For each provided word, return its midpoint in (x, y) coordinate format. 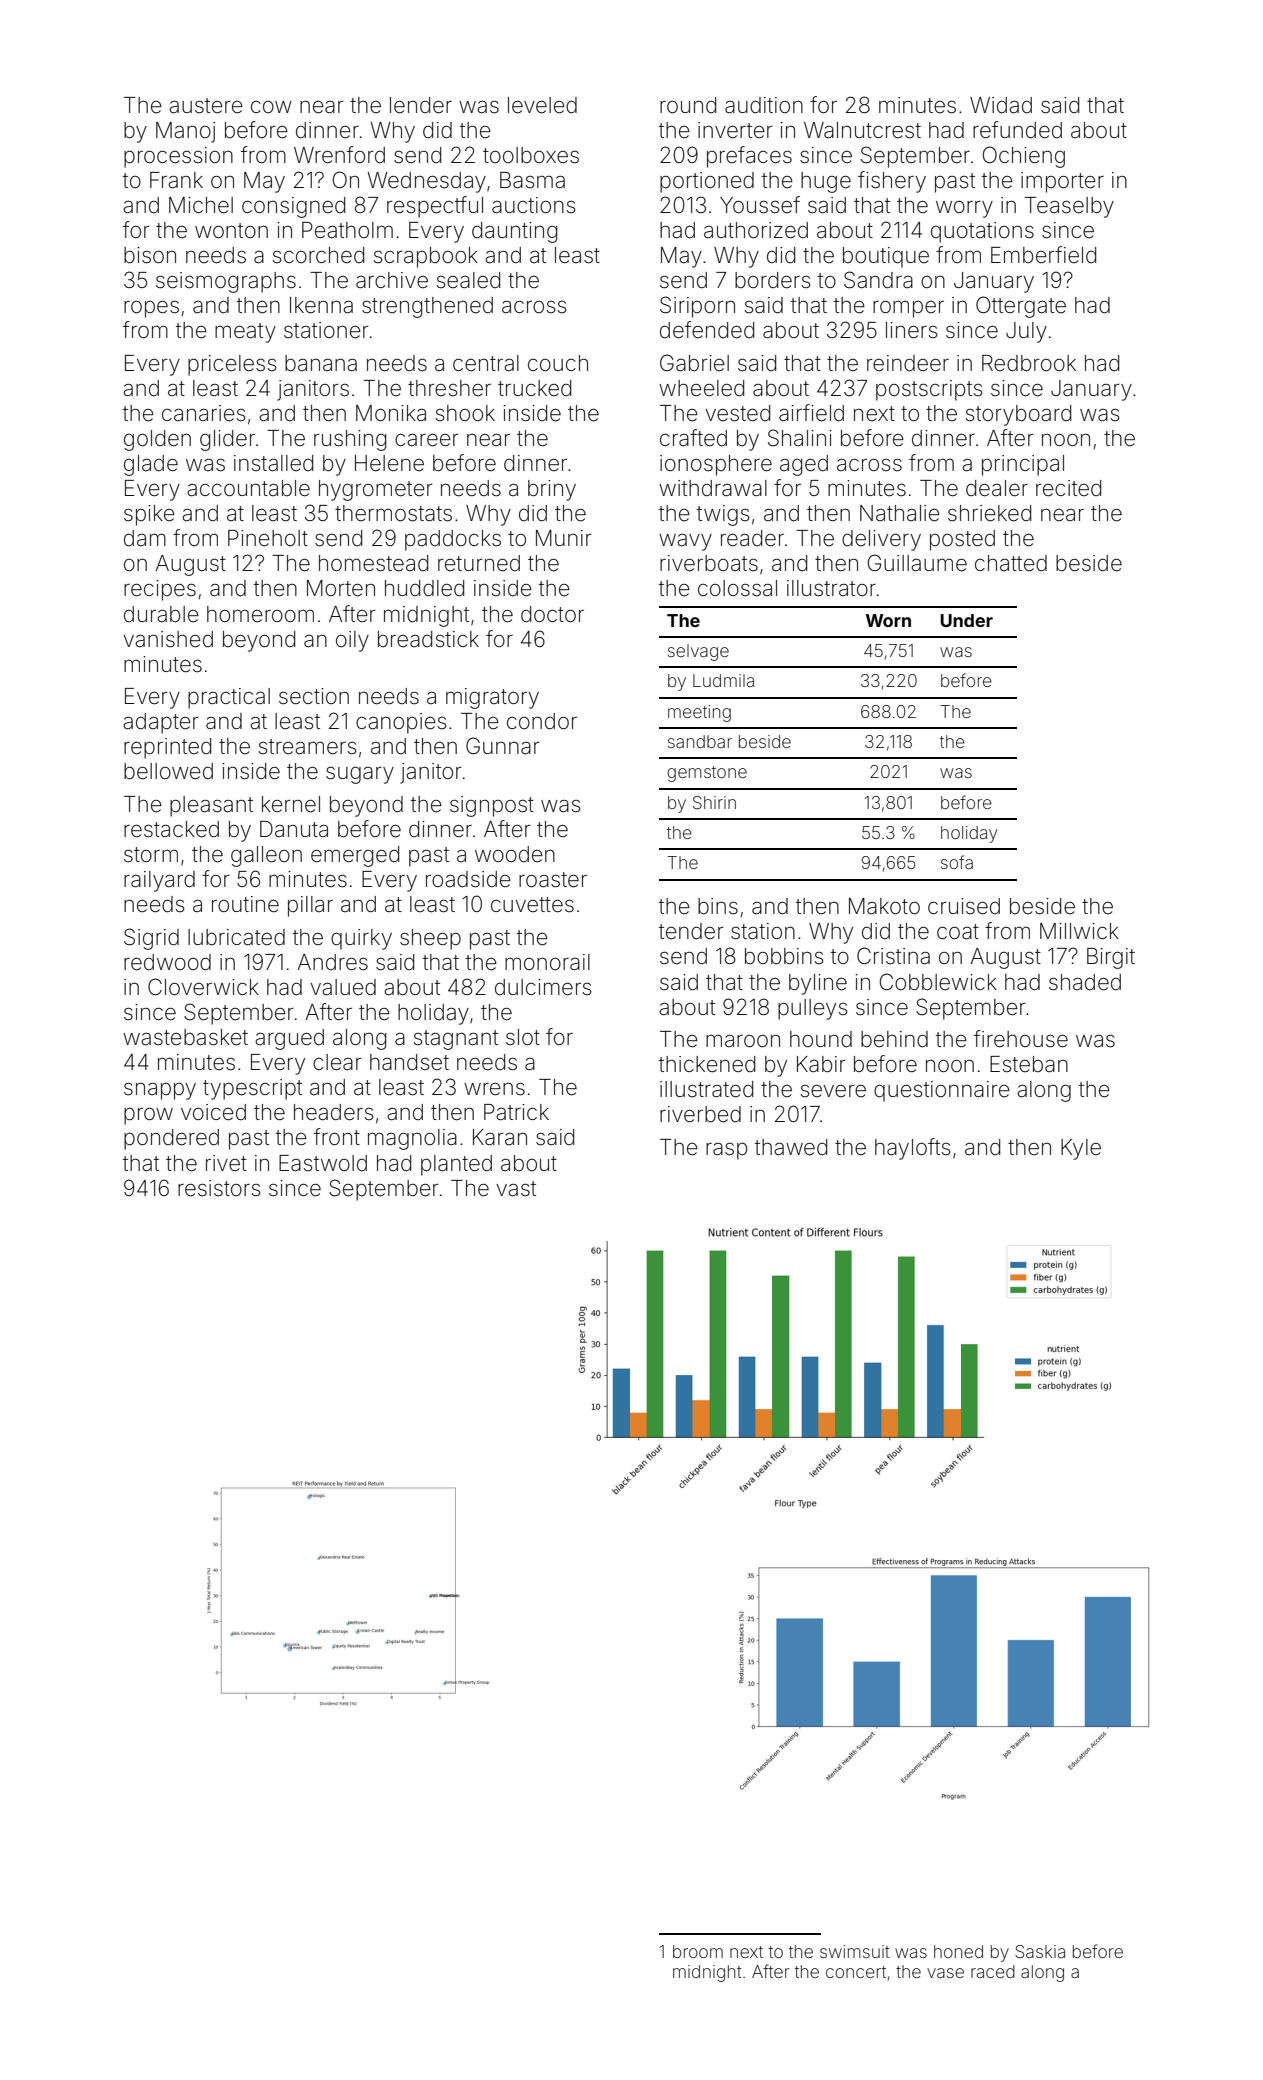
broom (698, 1951)
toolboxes (531, 155)
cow (271, 107)
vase (945, 1973)
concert (856, 1972)
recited (1068, 488)
